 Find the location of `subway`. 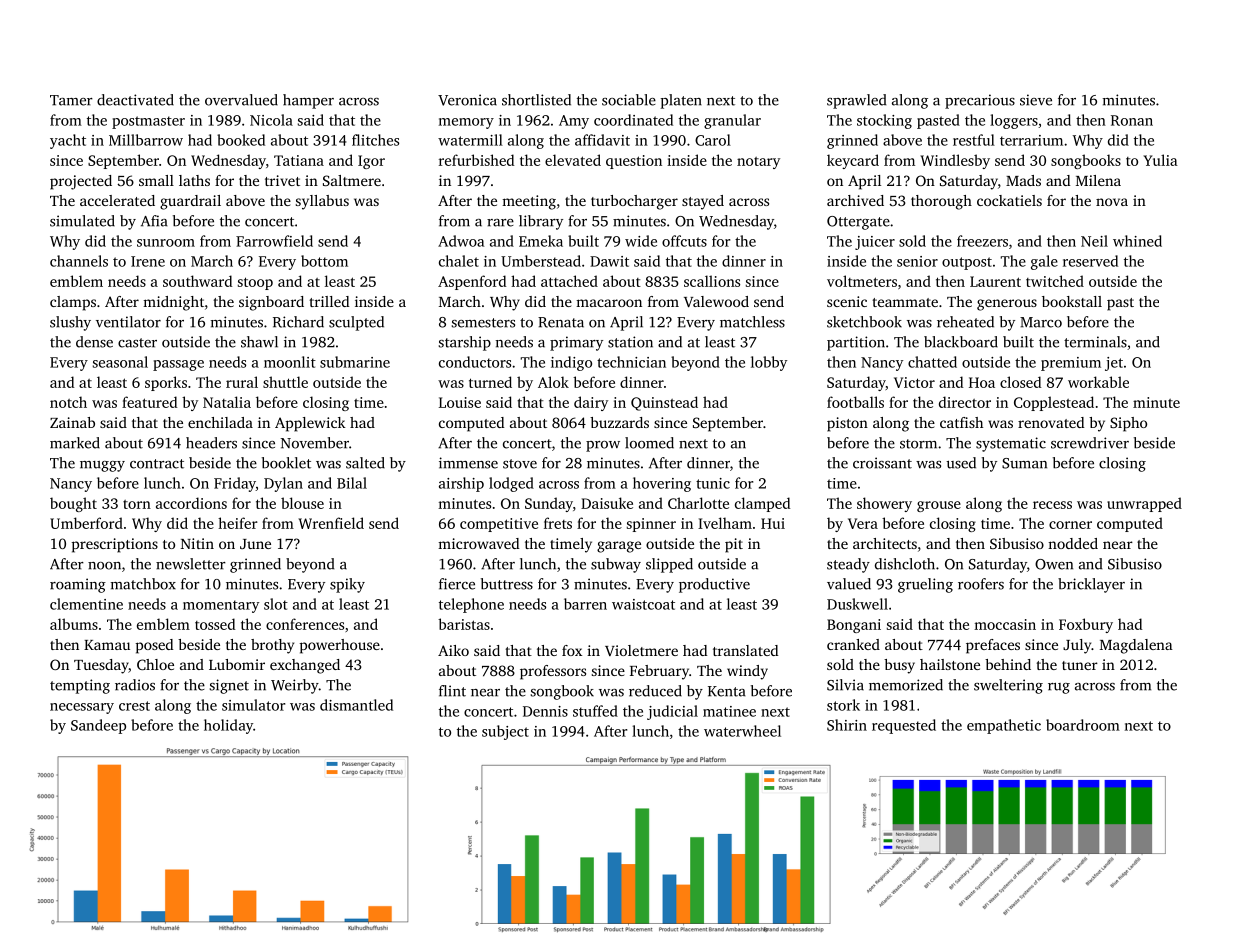

subway is located at coordinates (616, 565).
